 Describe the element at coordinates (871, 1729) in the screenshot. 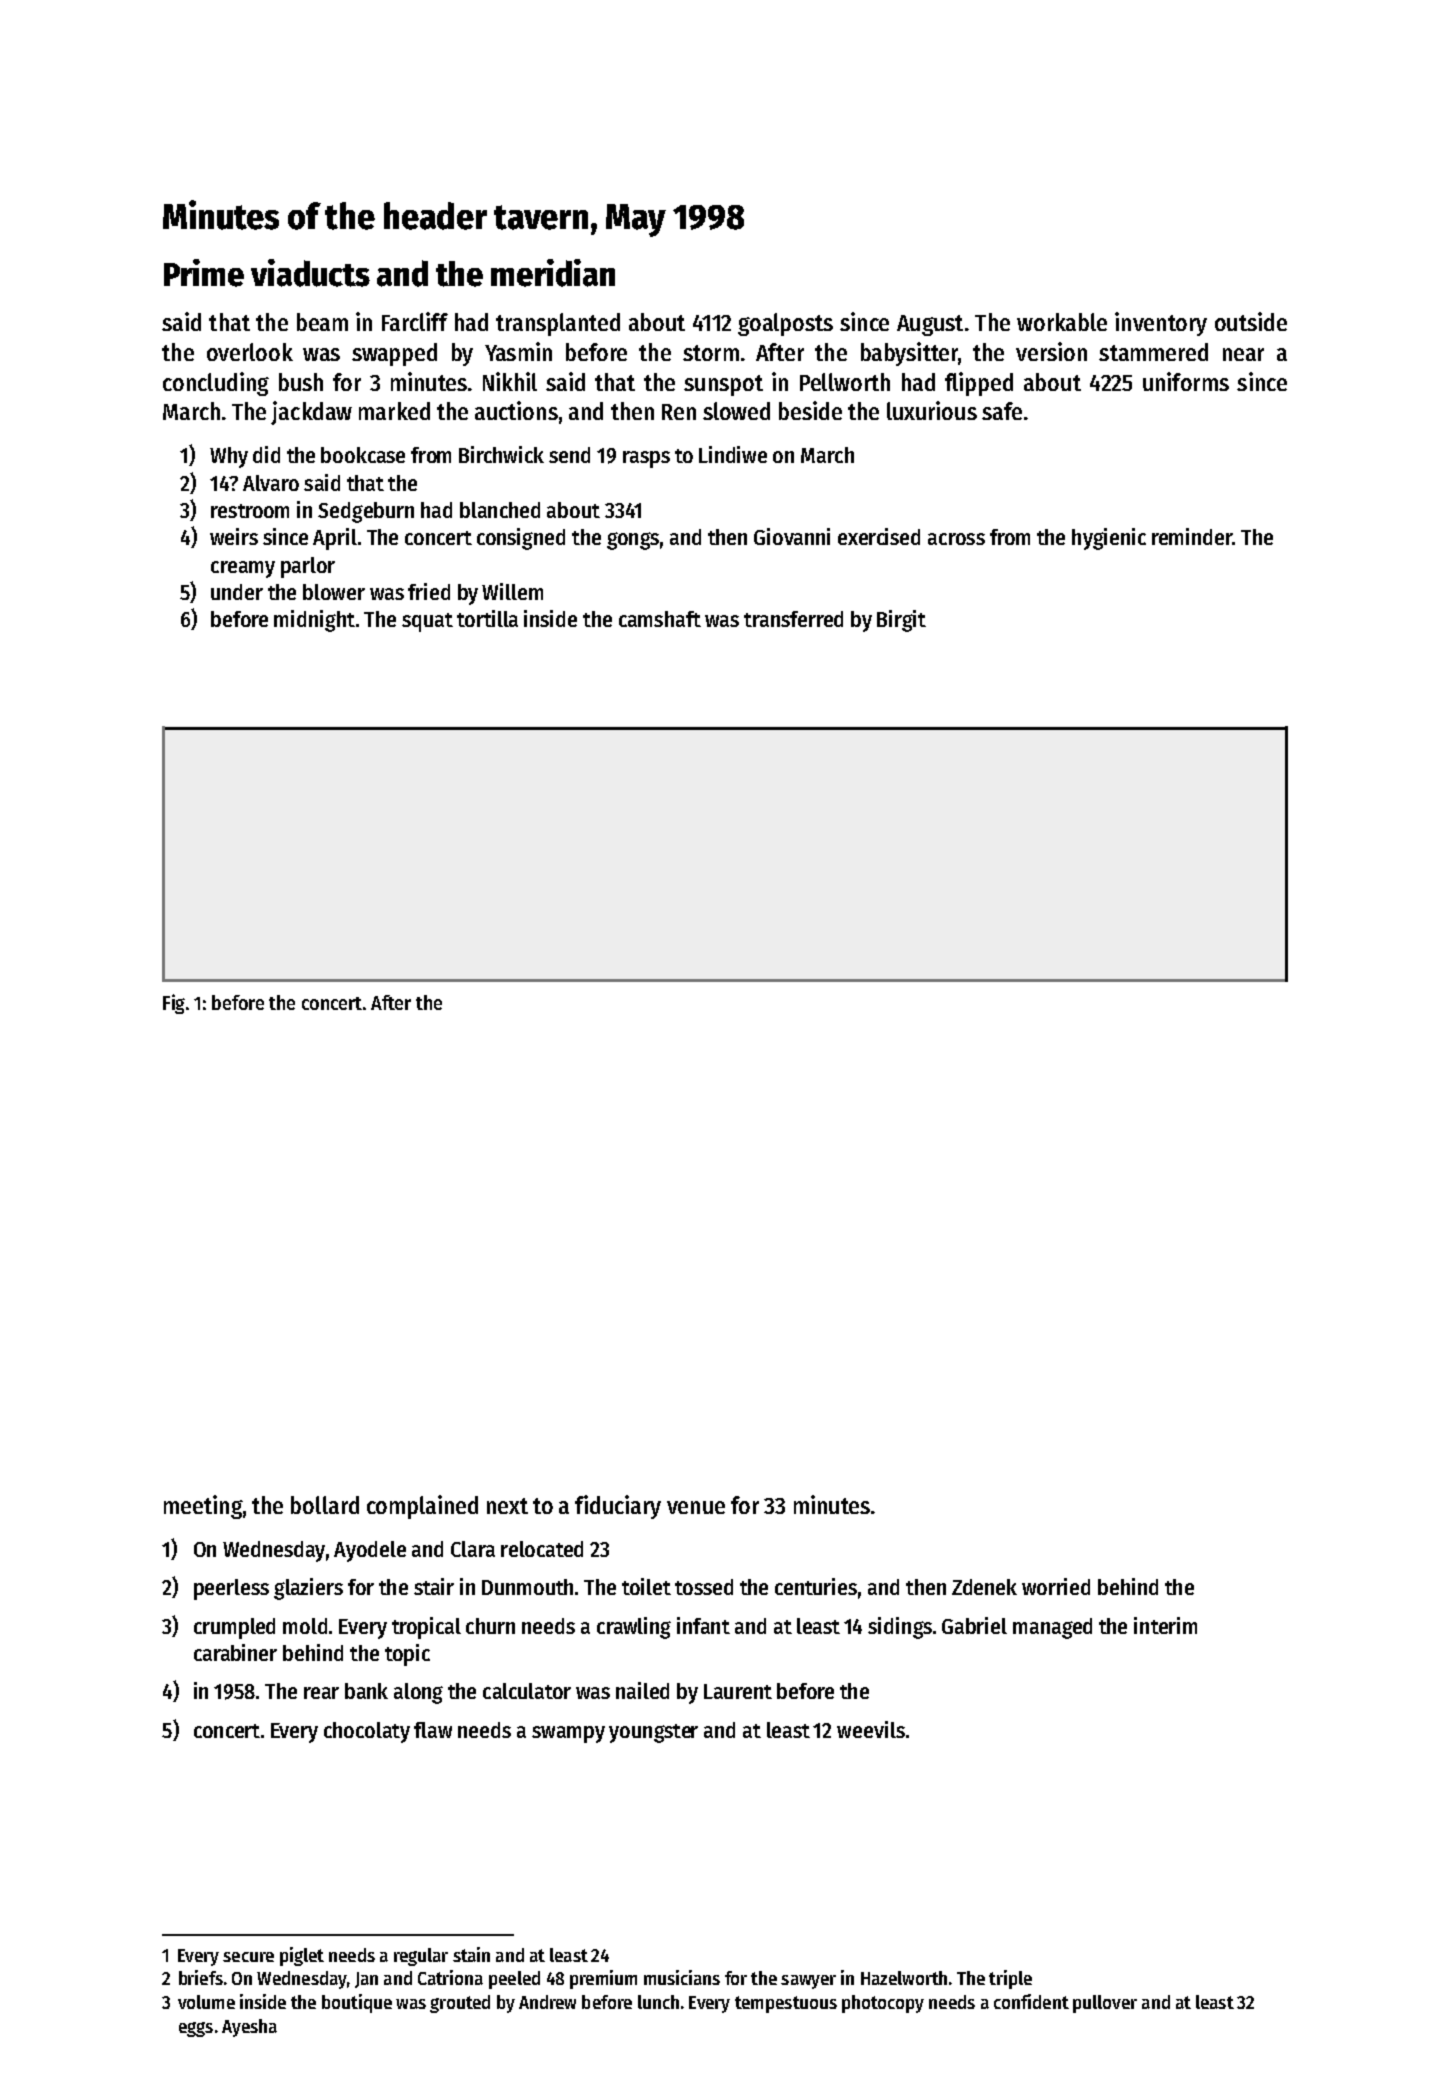

I see `weevils` at that location.
